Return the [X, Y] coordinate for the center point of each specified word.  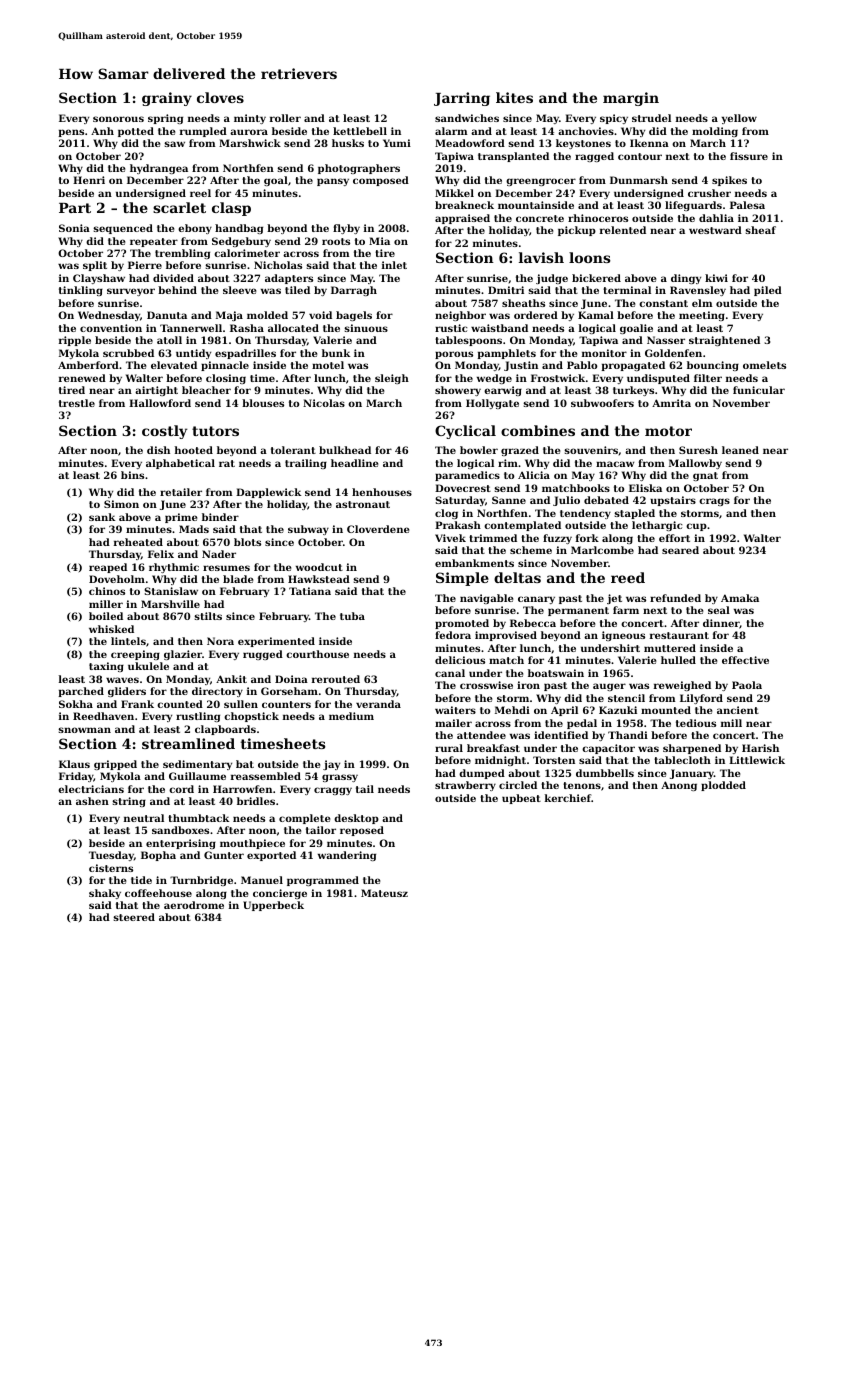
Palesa [747, 205]
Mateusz [384, 893]
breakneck [464, 205]
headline [354, 463]
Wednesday [109, 316]
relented [623, 230]
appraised [462, 219]
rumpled [203, 132]
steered [134, 917]
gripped [115, 765]
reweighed [682, 686]
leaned [740, 450]
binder [220, 517]
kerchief [568, 798]
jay [331, 765]
